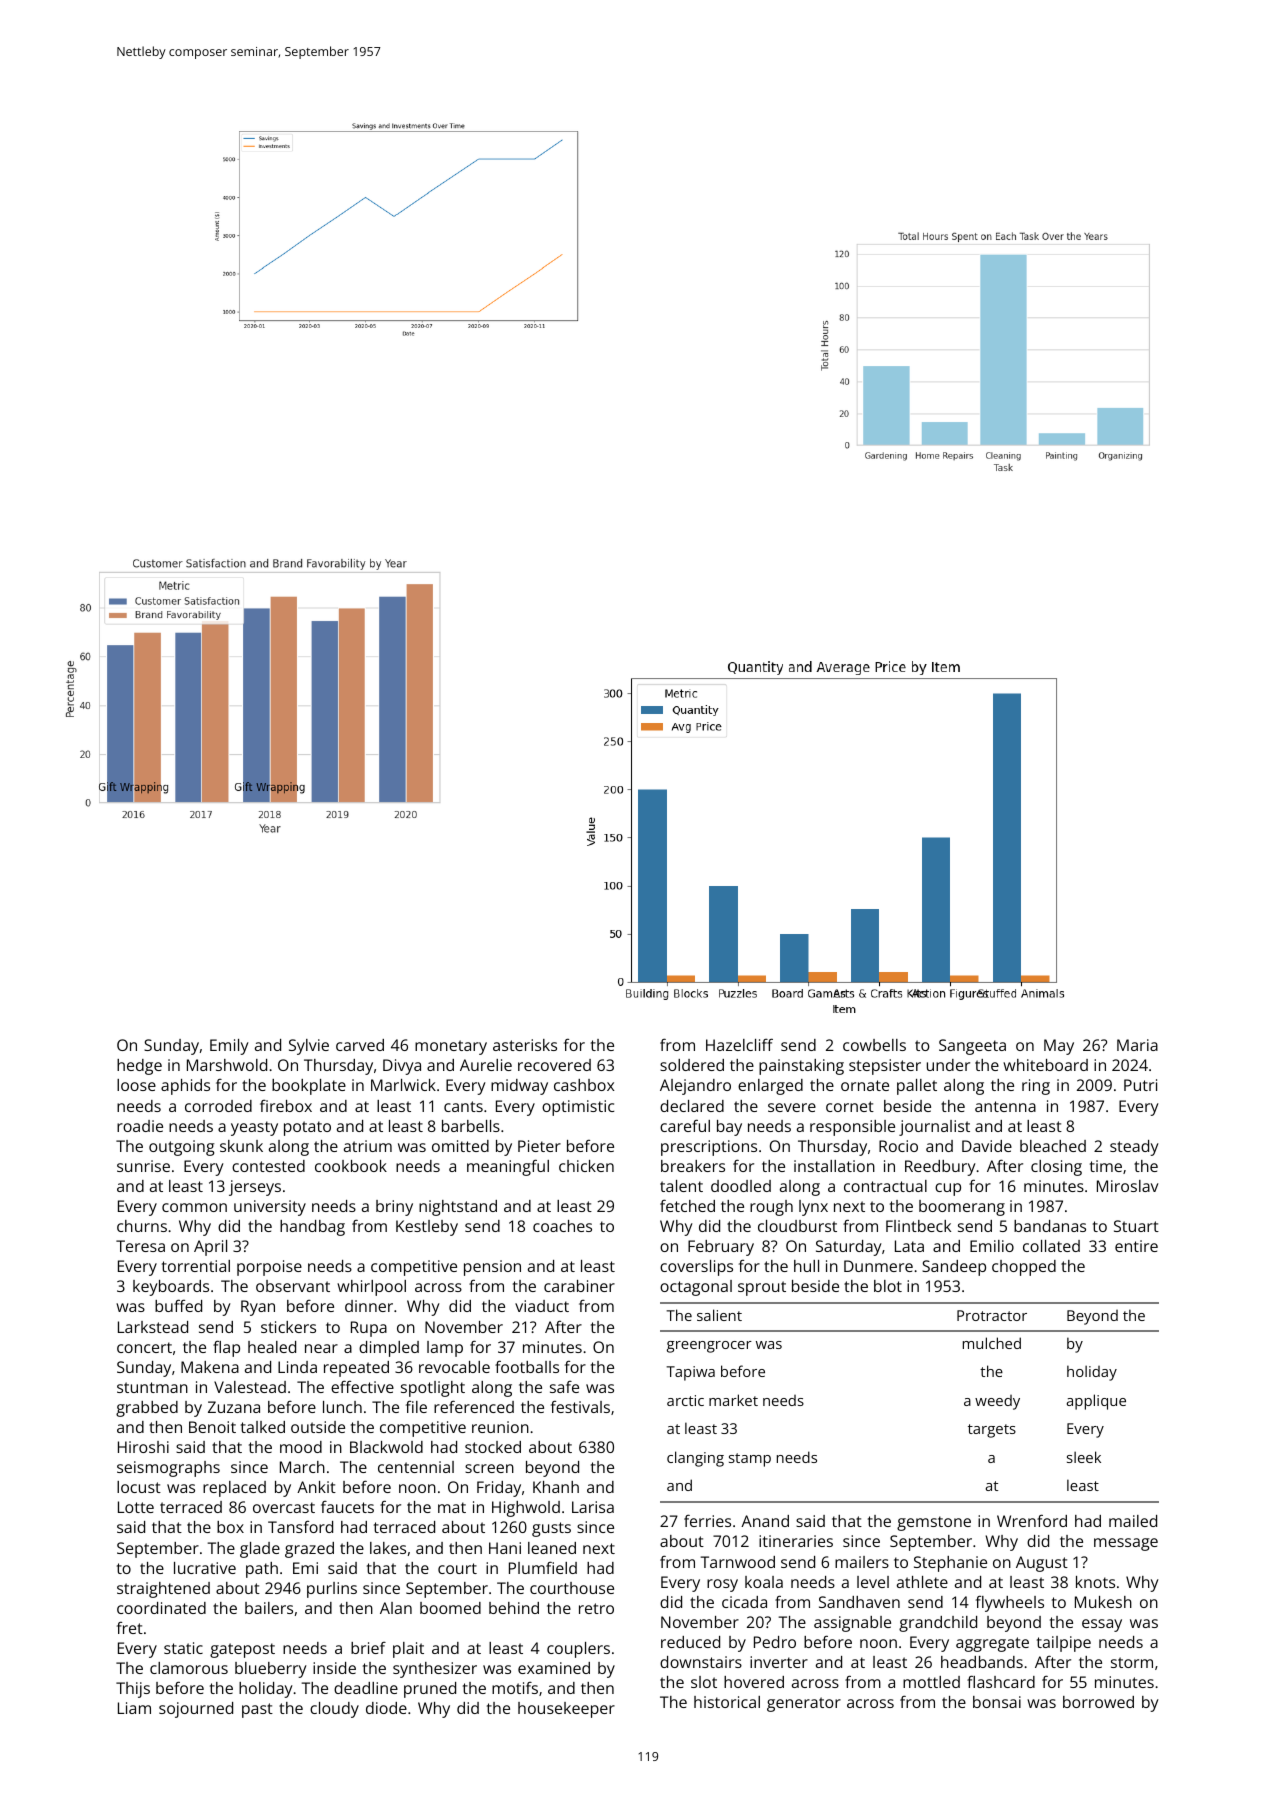  Describe the element at coordinates (834, 1166) in the document. I see `installation` at that location.
